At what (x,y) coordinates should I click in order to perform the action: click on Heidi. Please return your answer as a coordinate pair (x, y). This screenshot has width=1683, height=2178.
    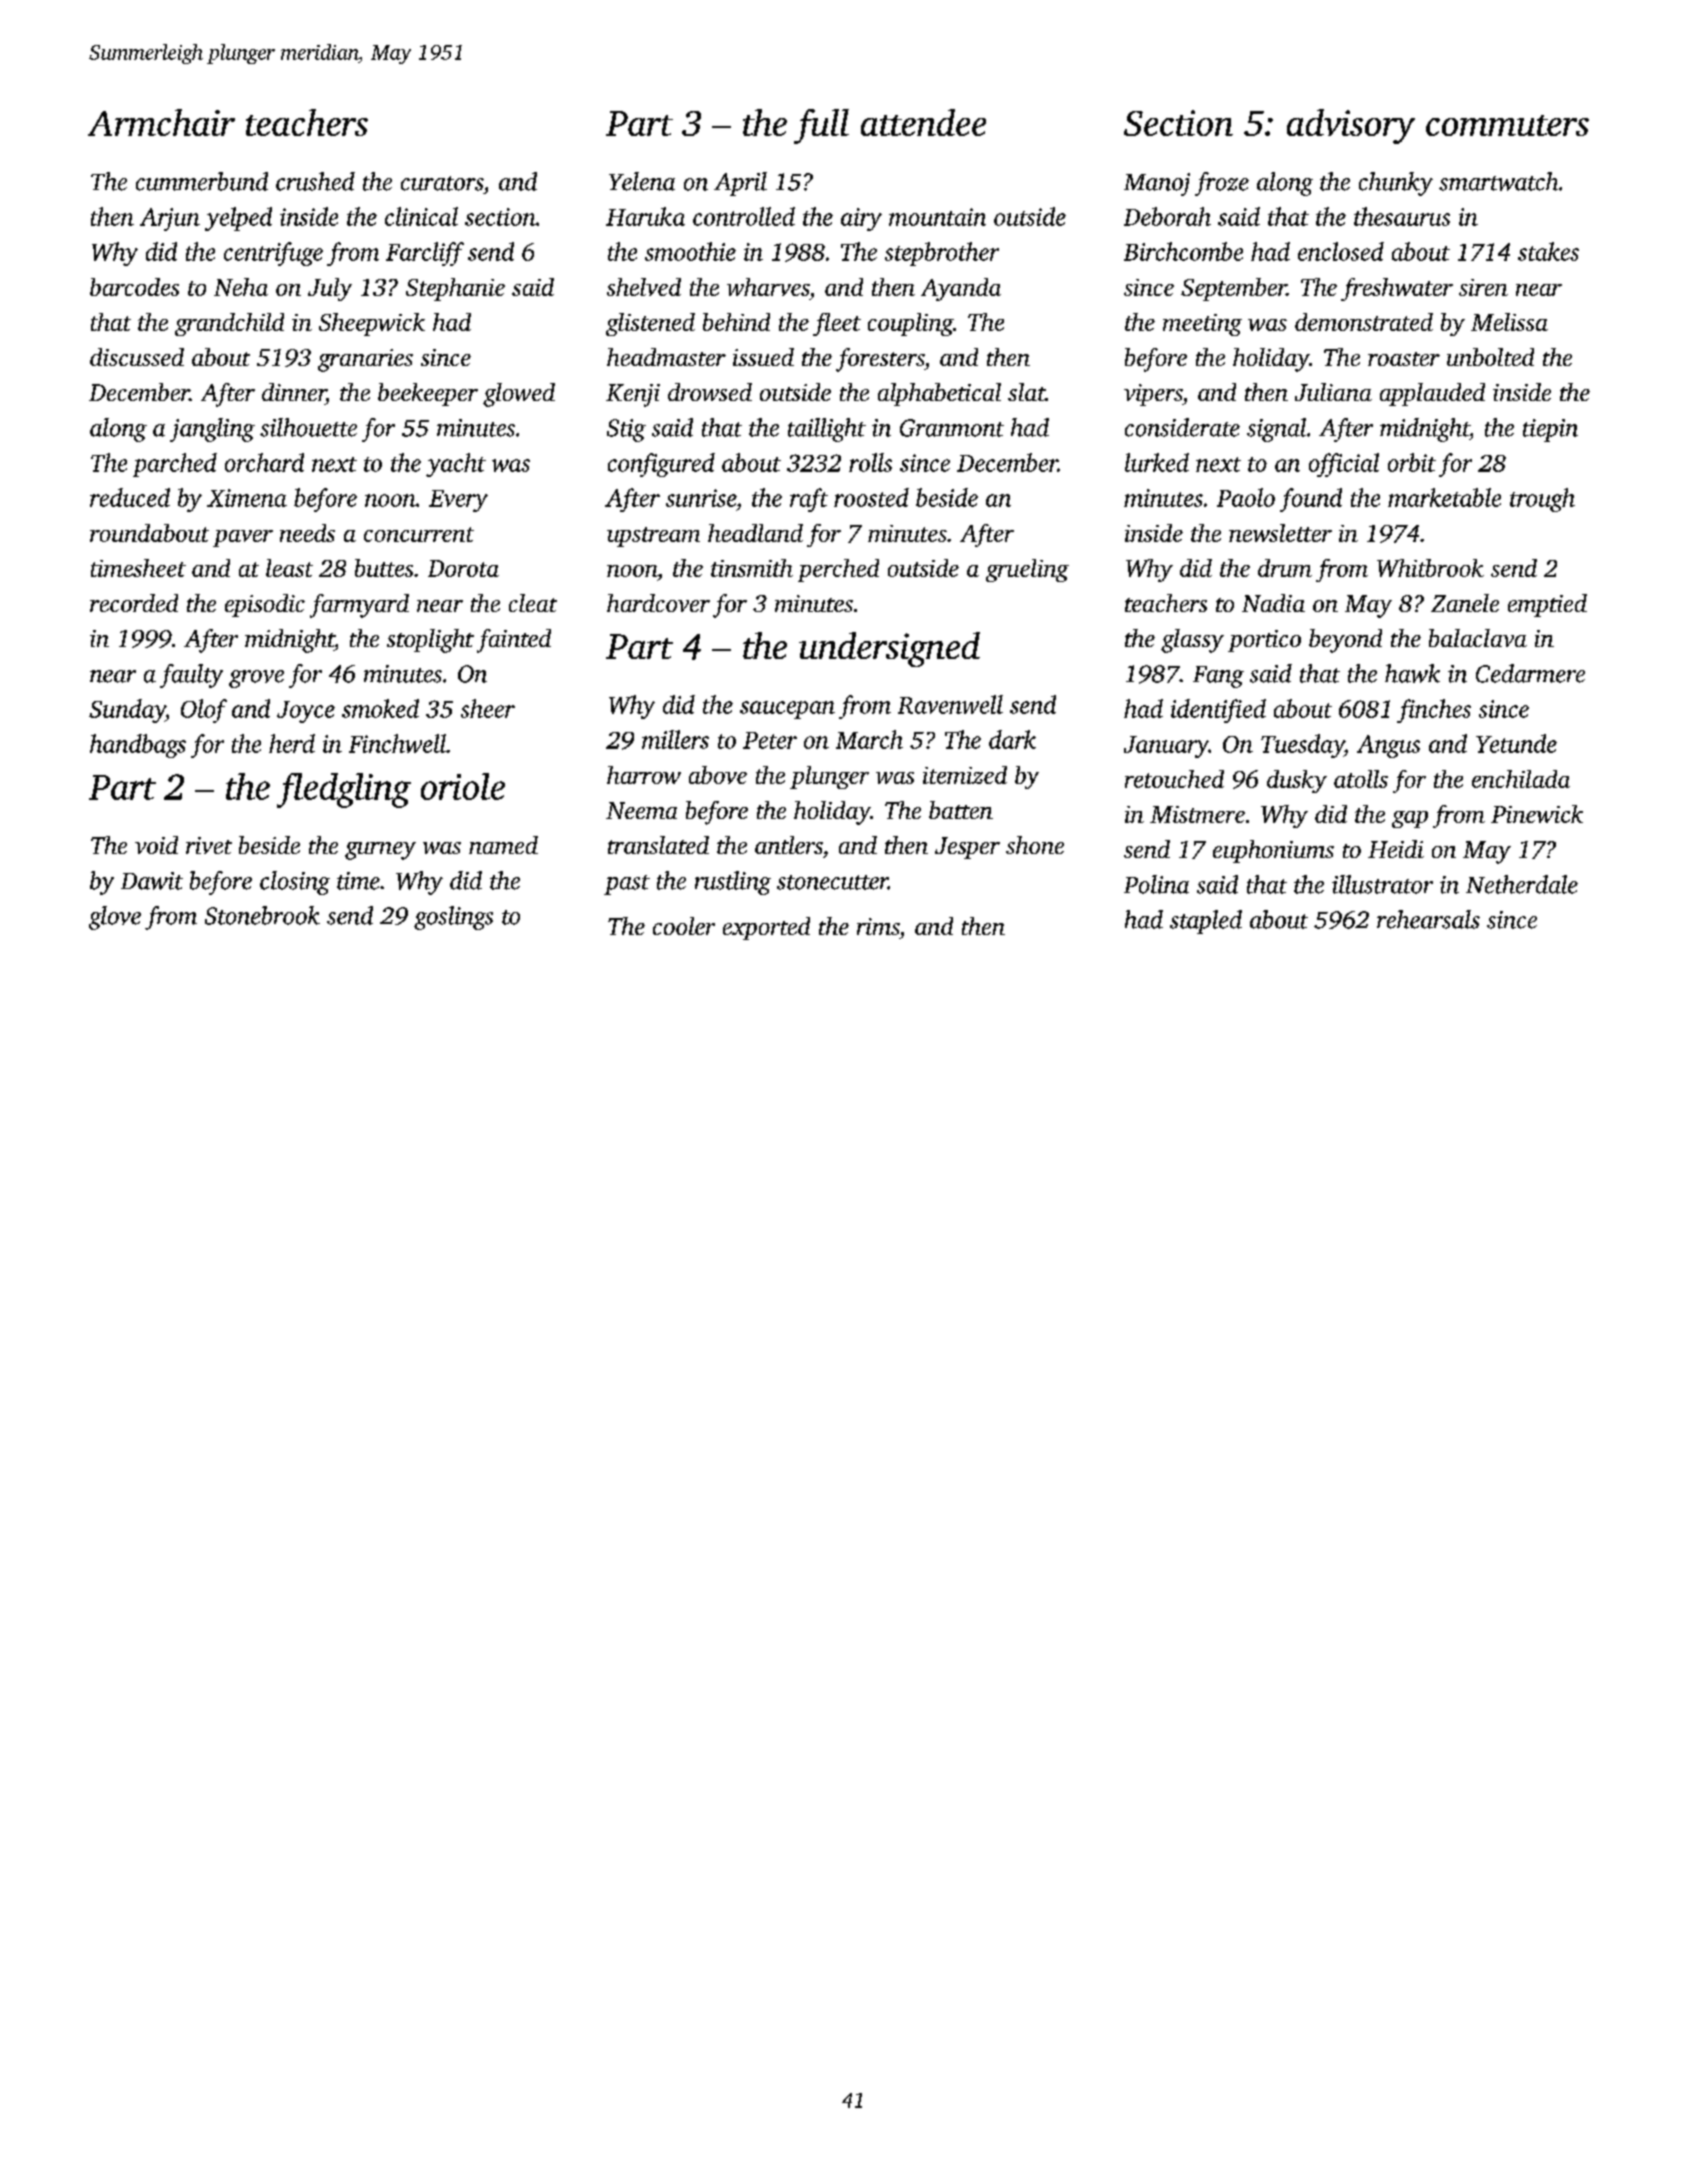
    Looking at the image, I should click on (1396, 849).
